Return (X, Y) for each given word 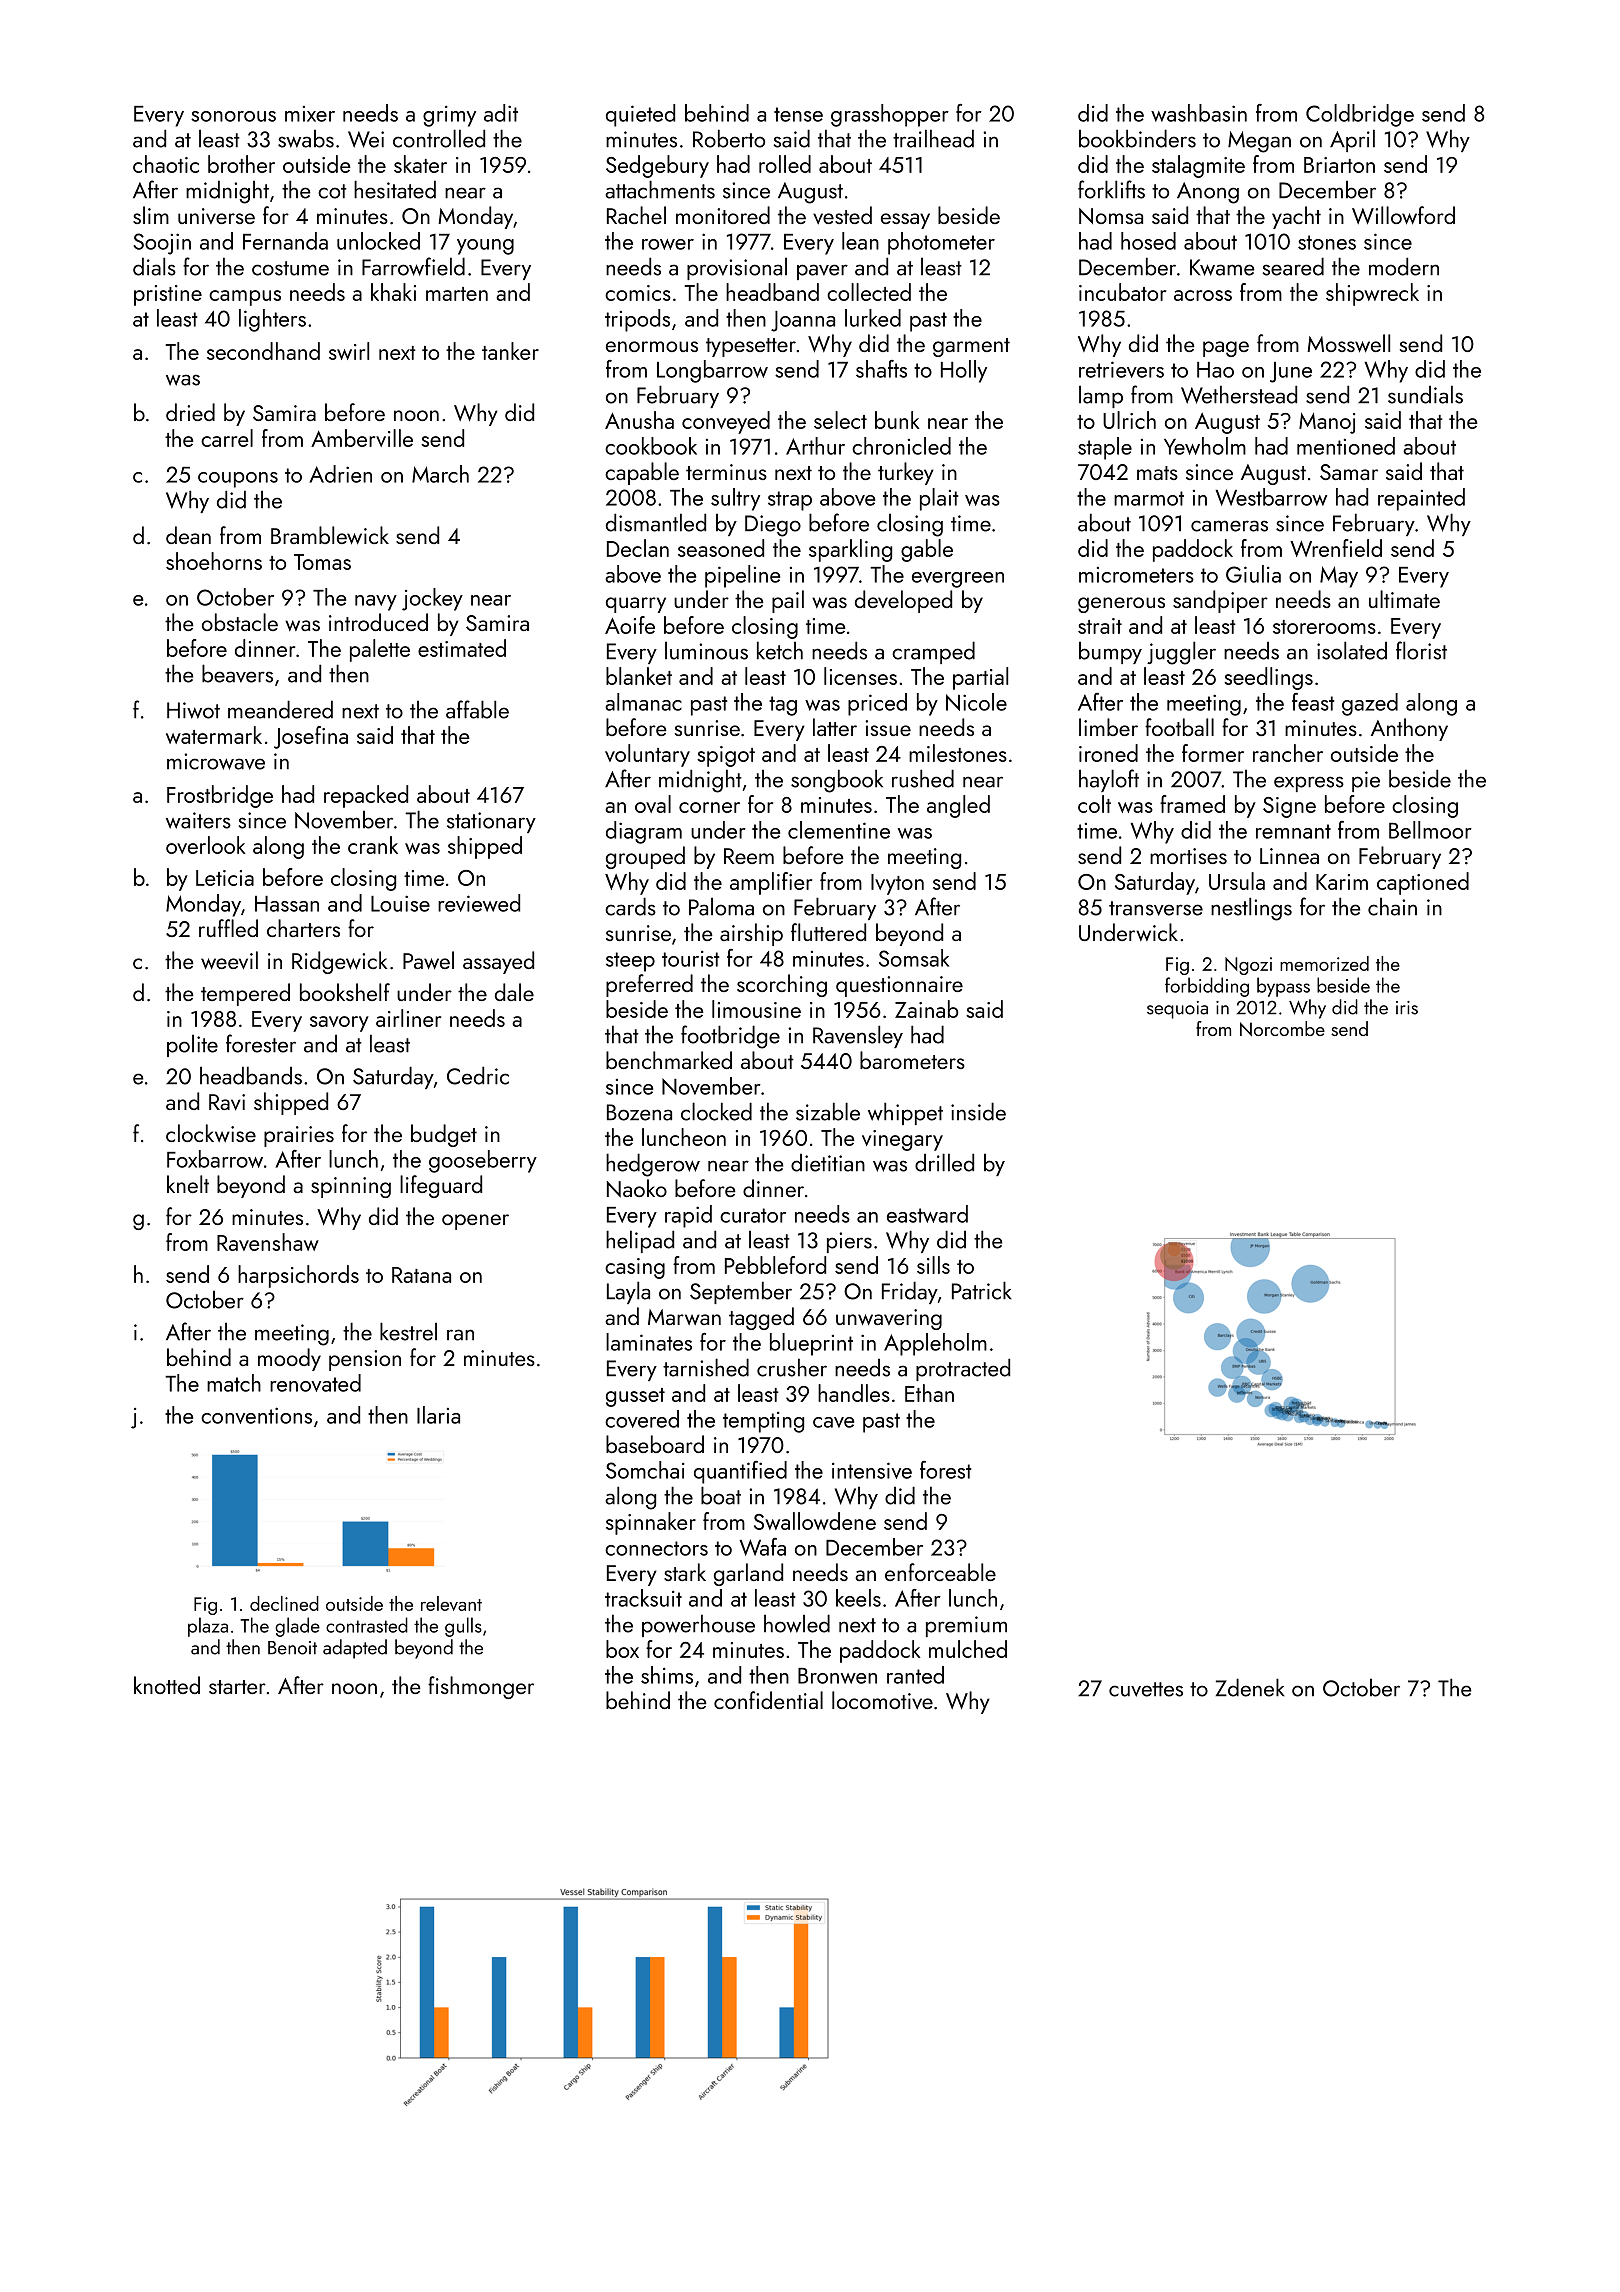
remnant (1293, 831)
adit (501, 113)
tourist (690, 959)
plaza (208, 1627)
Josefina (311, 737)
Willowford (1403, 215)
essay (905, 221)
